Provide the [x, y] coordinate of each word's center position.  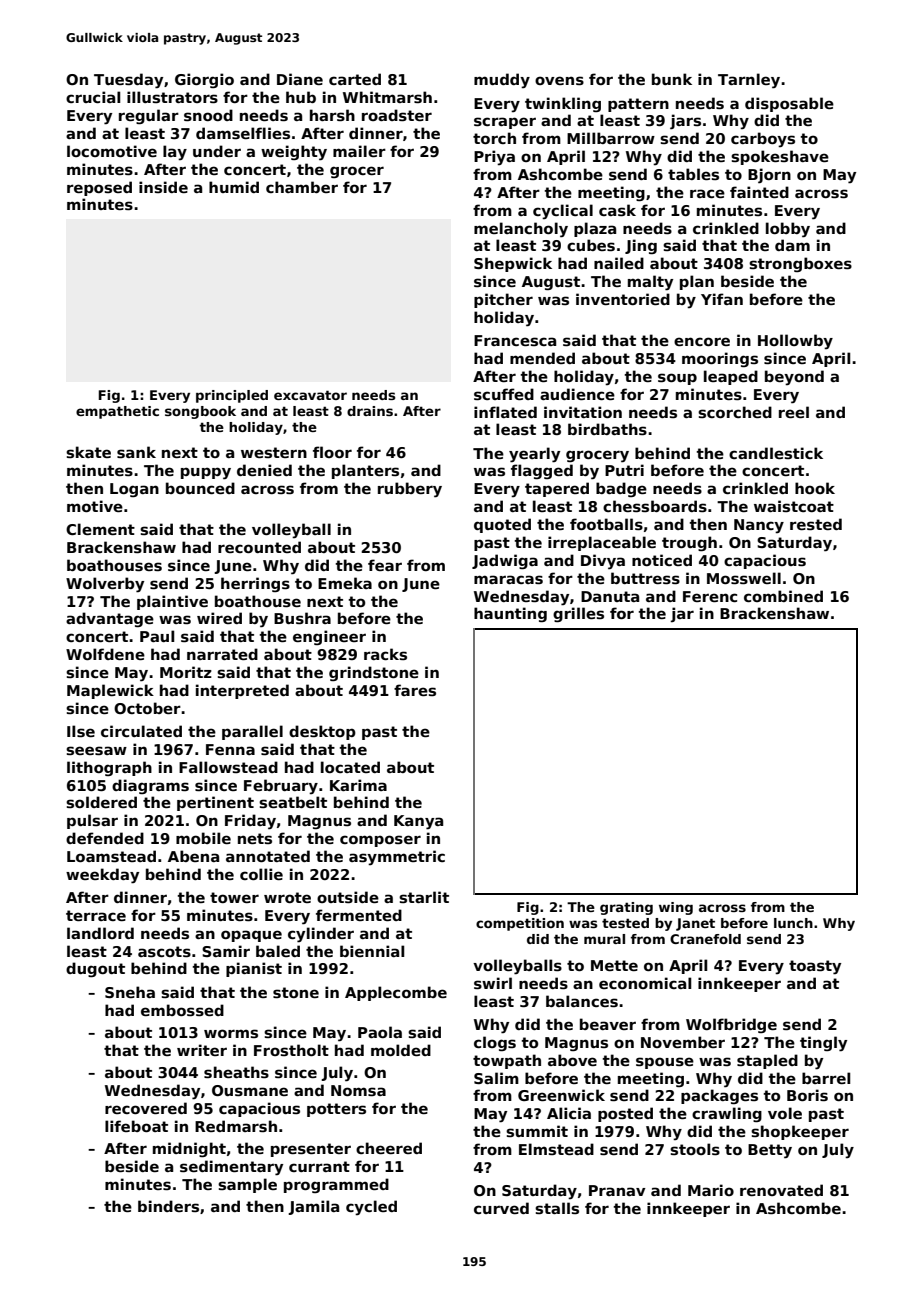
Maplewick [110, 691]
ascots [164, 952]
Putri [624, 470]
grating [626, 908]
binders [168, 1206]
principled [232, 396]
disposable [789, 104]
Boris [807, 1095]
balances [582, 1001]
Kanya [418, 822]
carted [355, 79]
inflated [505, 412]
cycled [371, 1208]
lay [175, 153]
